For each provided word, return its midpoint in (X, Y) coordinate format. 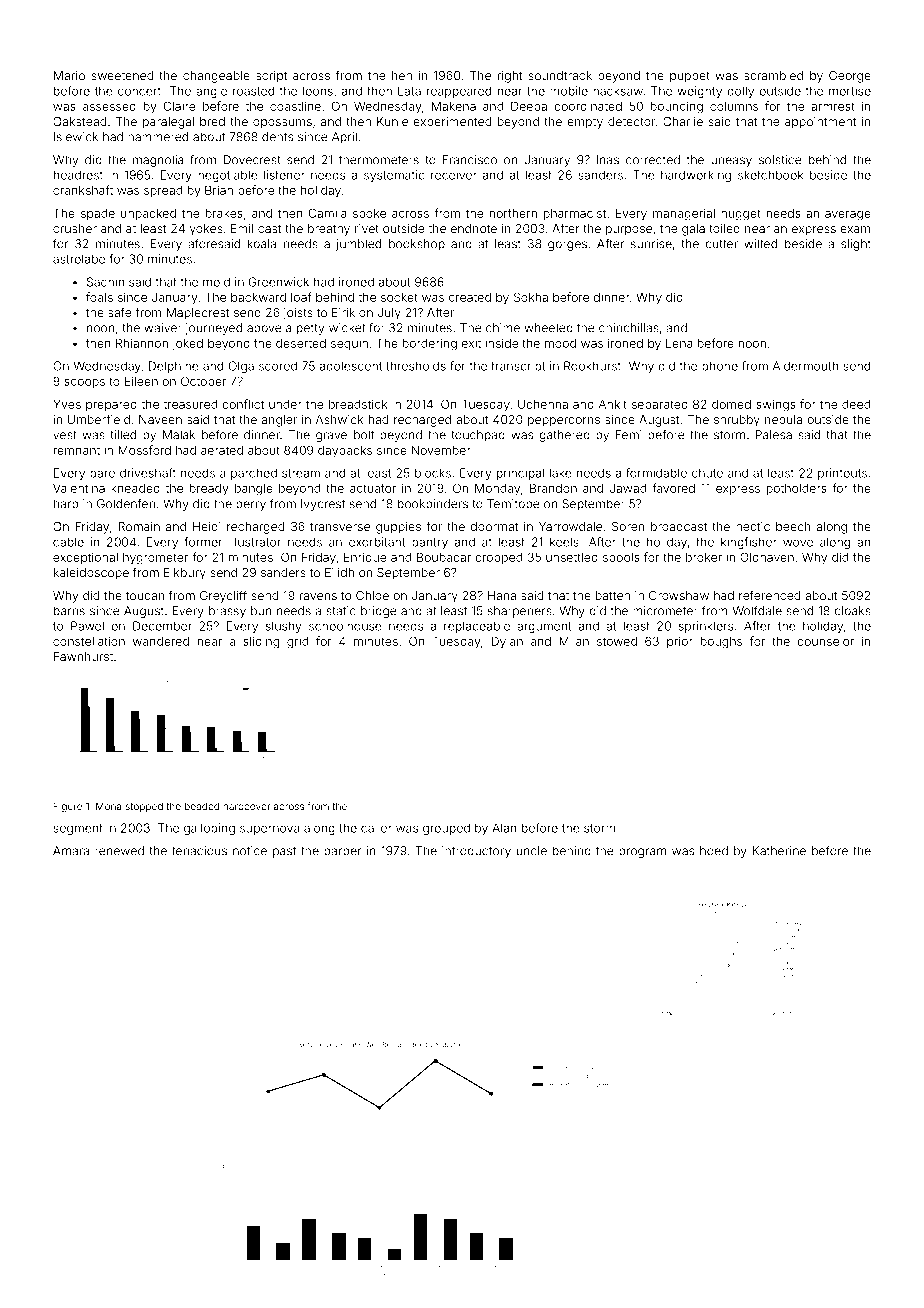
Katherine (779, 851)
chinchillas (629, 328)
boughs (721, 643)
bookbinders (433, 504)
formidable (656, 473)
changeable (216, 77)
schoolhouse (345, 626)
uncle (532, 851)
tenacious (199, 851)
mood (560, 343)
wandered (161, 641)
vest (64, 435)
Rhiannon (142, 343)
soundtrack (560, 75)
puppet (690, 77)
